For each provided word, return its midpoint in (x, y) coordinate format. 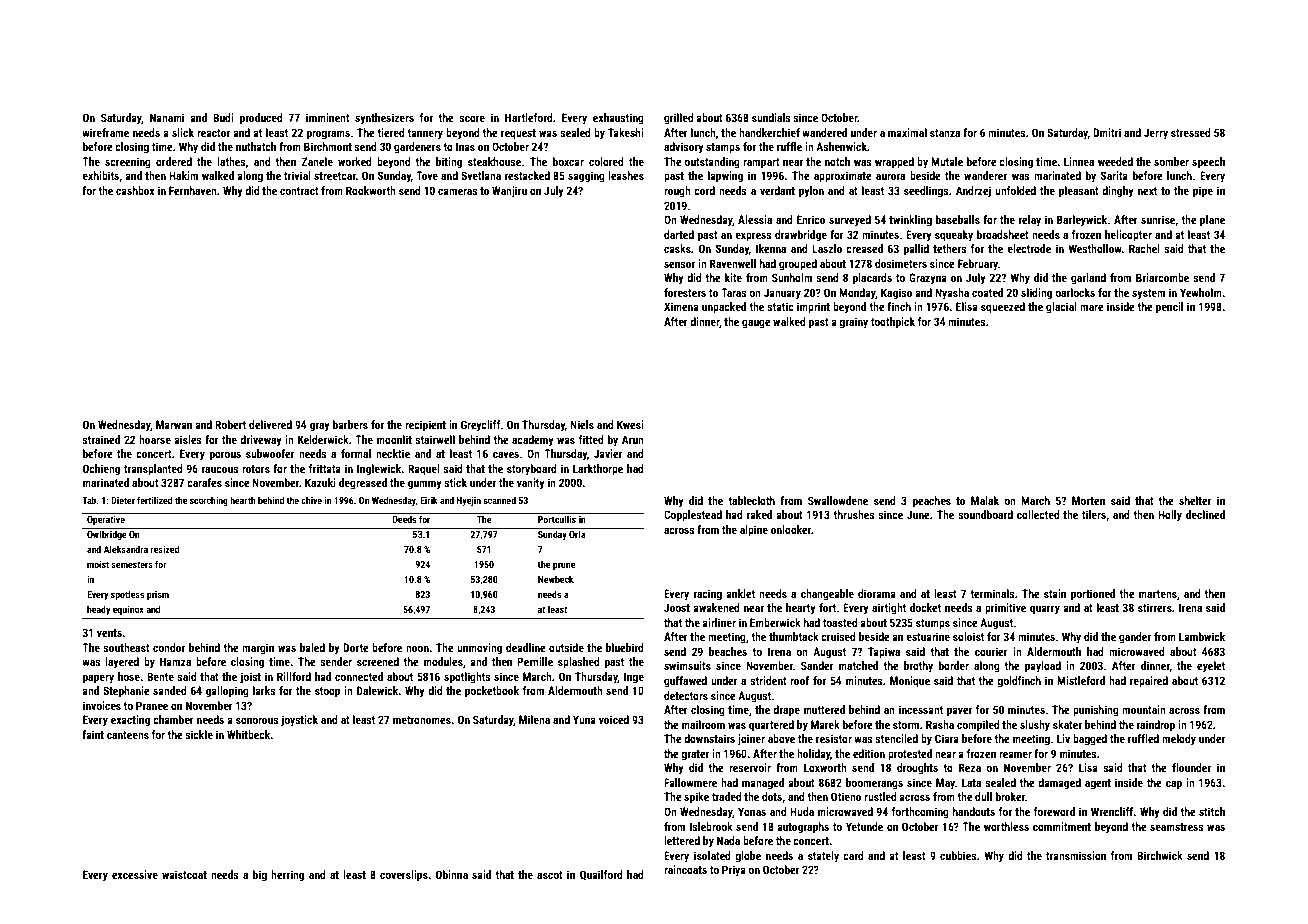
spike (696, 798)
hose (129, 676)
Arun (632, 439)
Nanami (167, 117)
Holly (1170, 516)
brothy (918, 667)
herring (287, 876)
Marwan (174, 424)
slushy (1035, 726)
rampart (761, 163)
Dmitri (1107, 132)
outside (566, 647)
